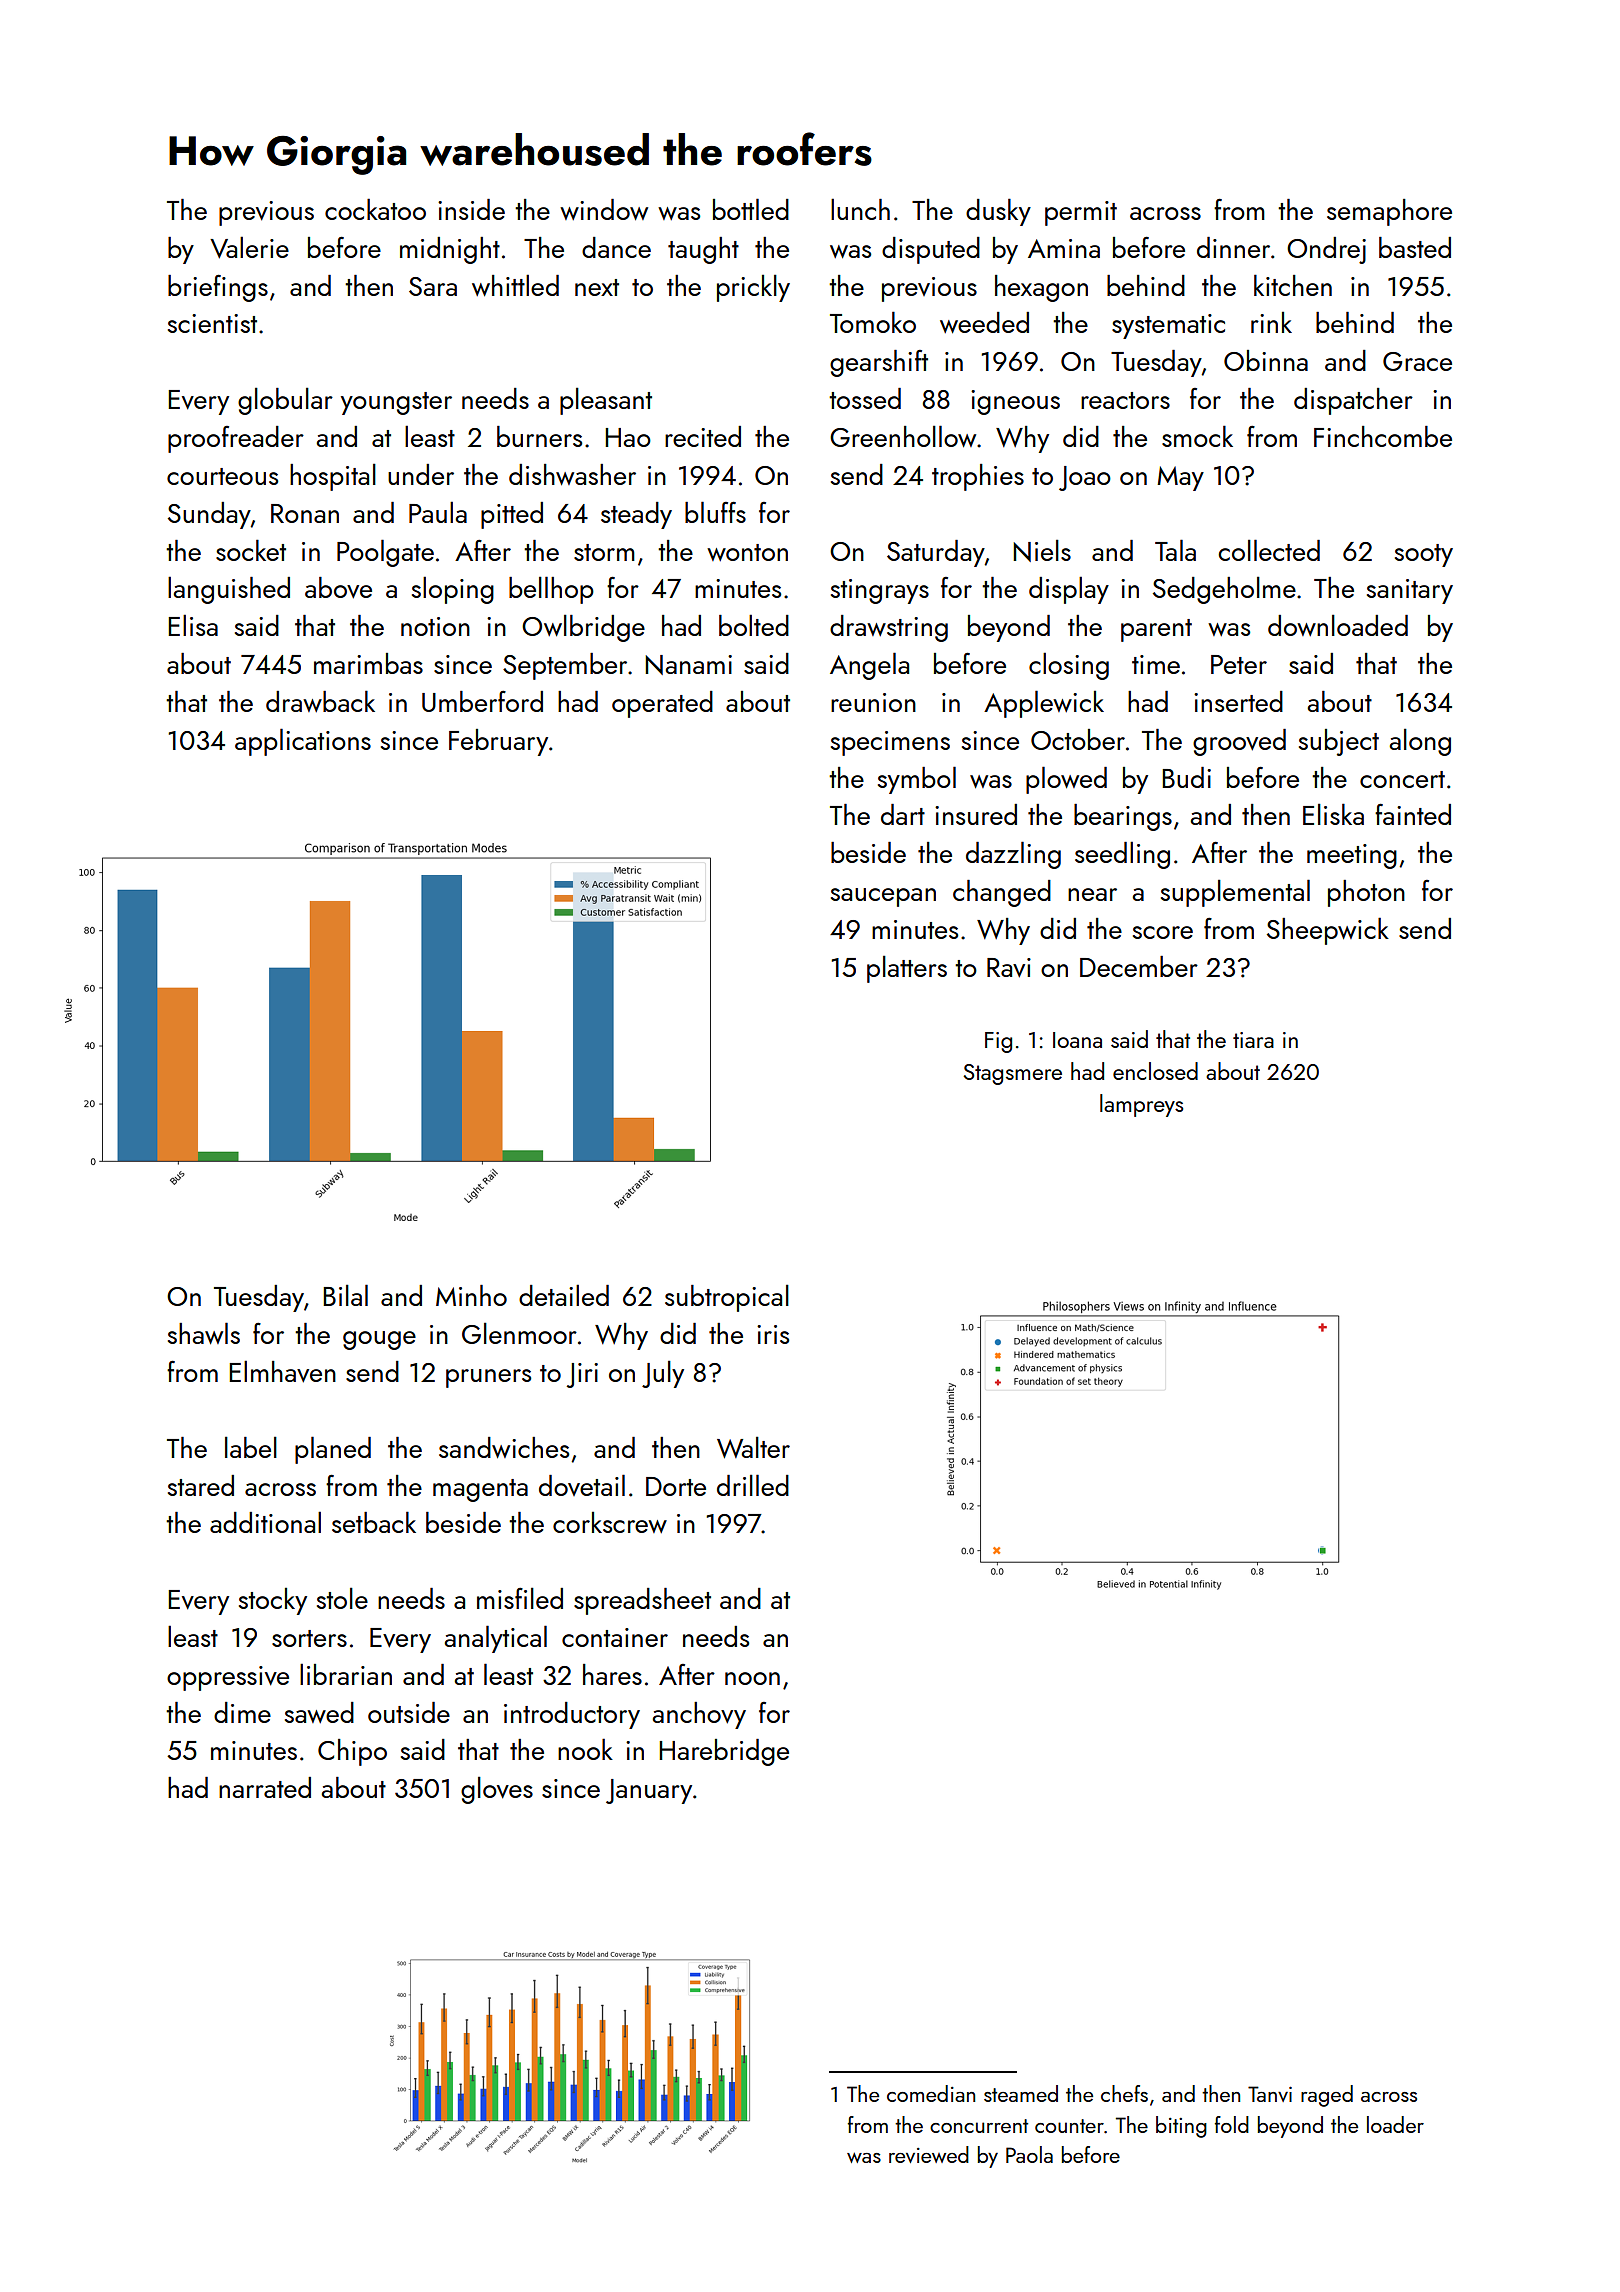 This document has height=2292, width=1620. Describe the element at coordinates (497, 1790) in the document. I see `gloves` at that location.
